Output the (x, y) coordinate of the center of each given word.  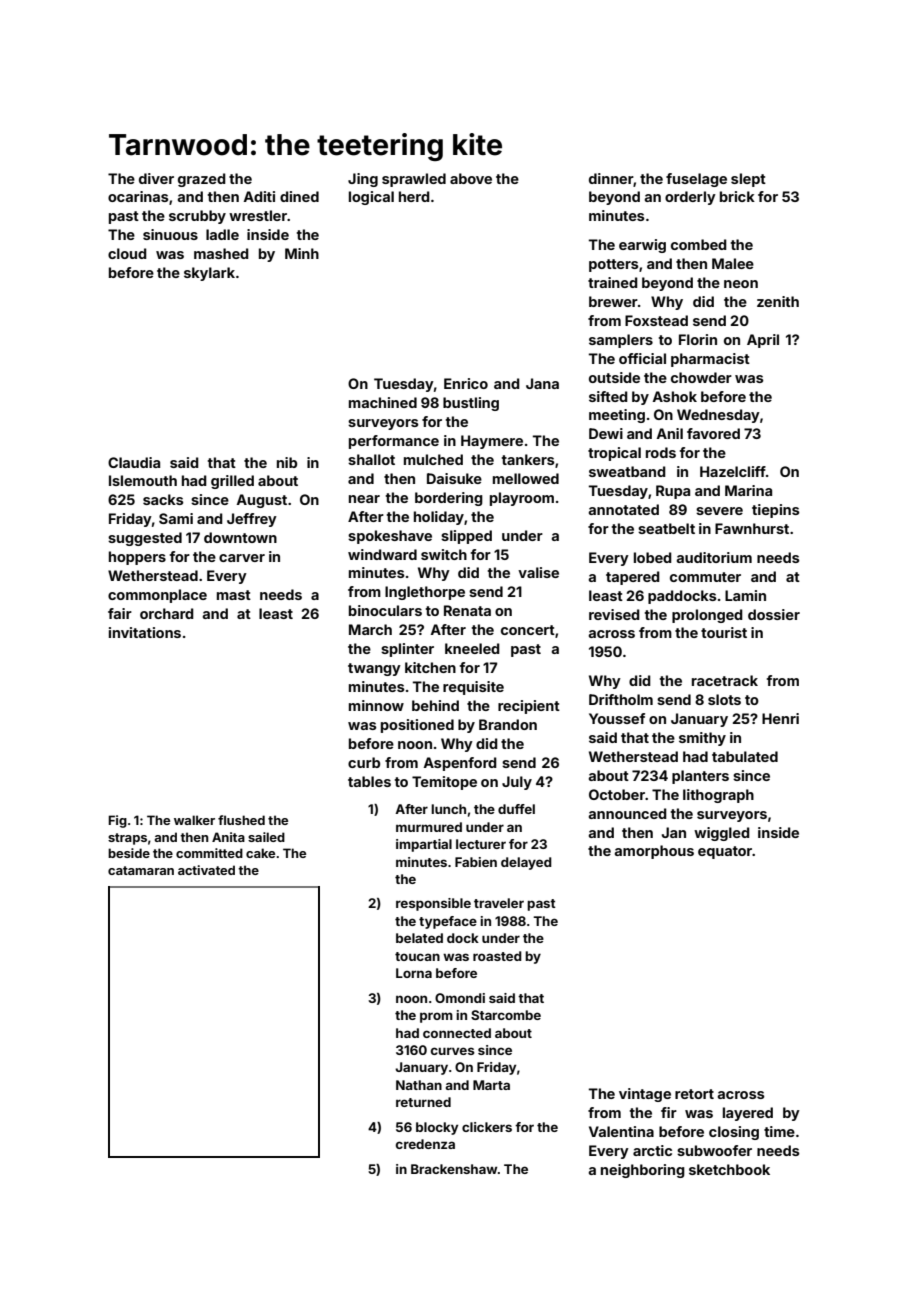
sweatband (627, 471)
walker (194, 820)
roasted (497, 956)
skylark (209, 274)
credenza (425, 1144)
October (617, 794)
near (364, 499)
